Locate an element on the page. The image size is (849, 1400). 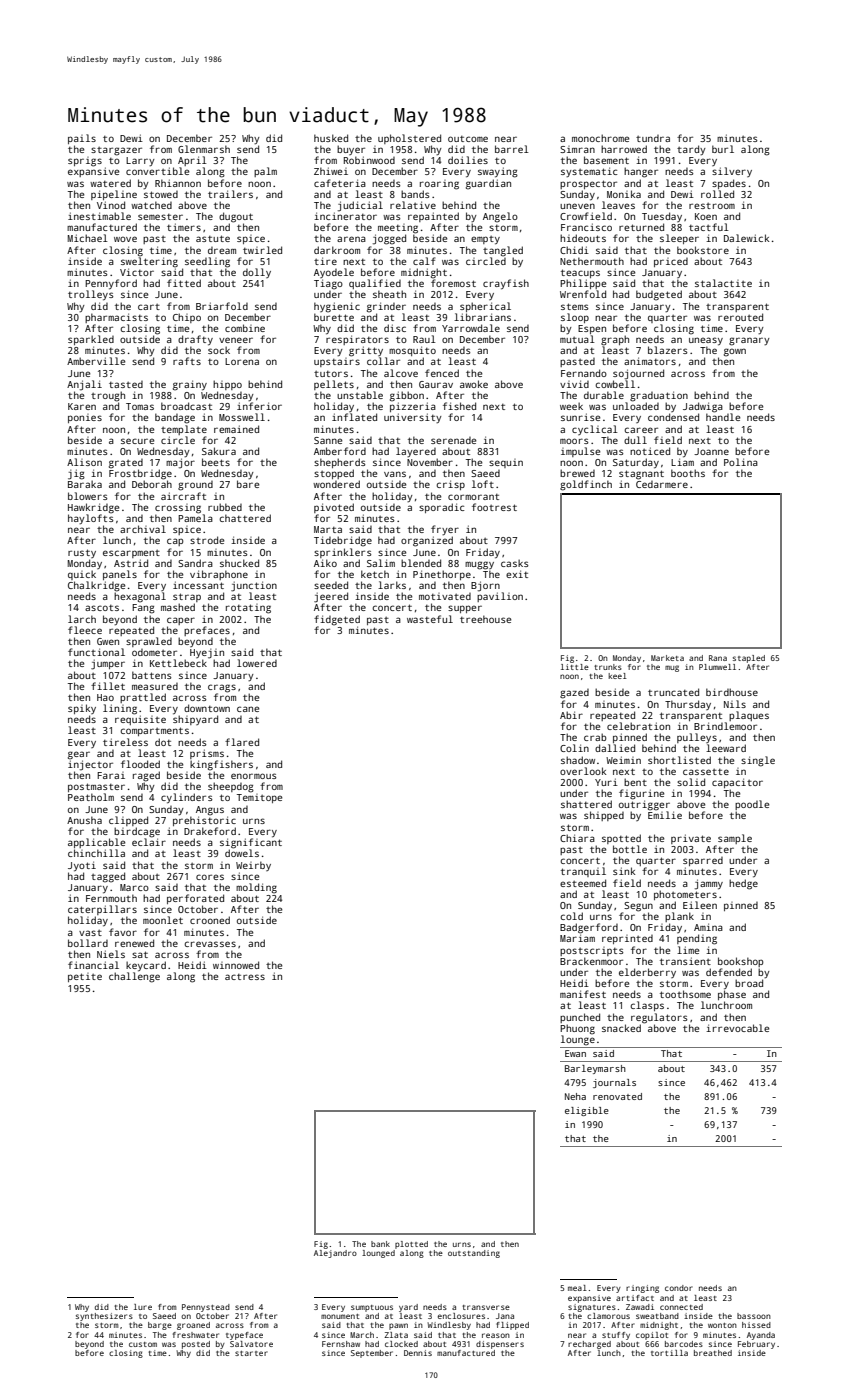
Cedarmere is located at coordinates (662, 484).
